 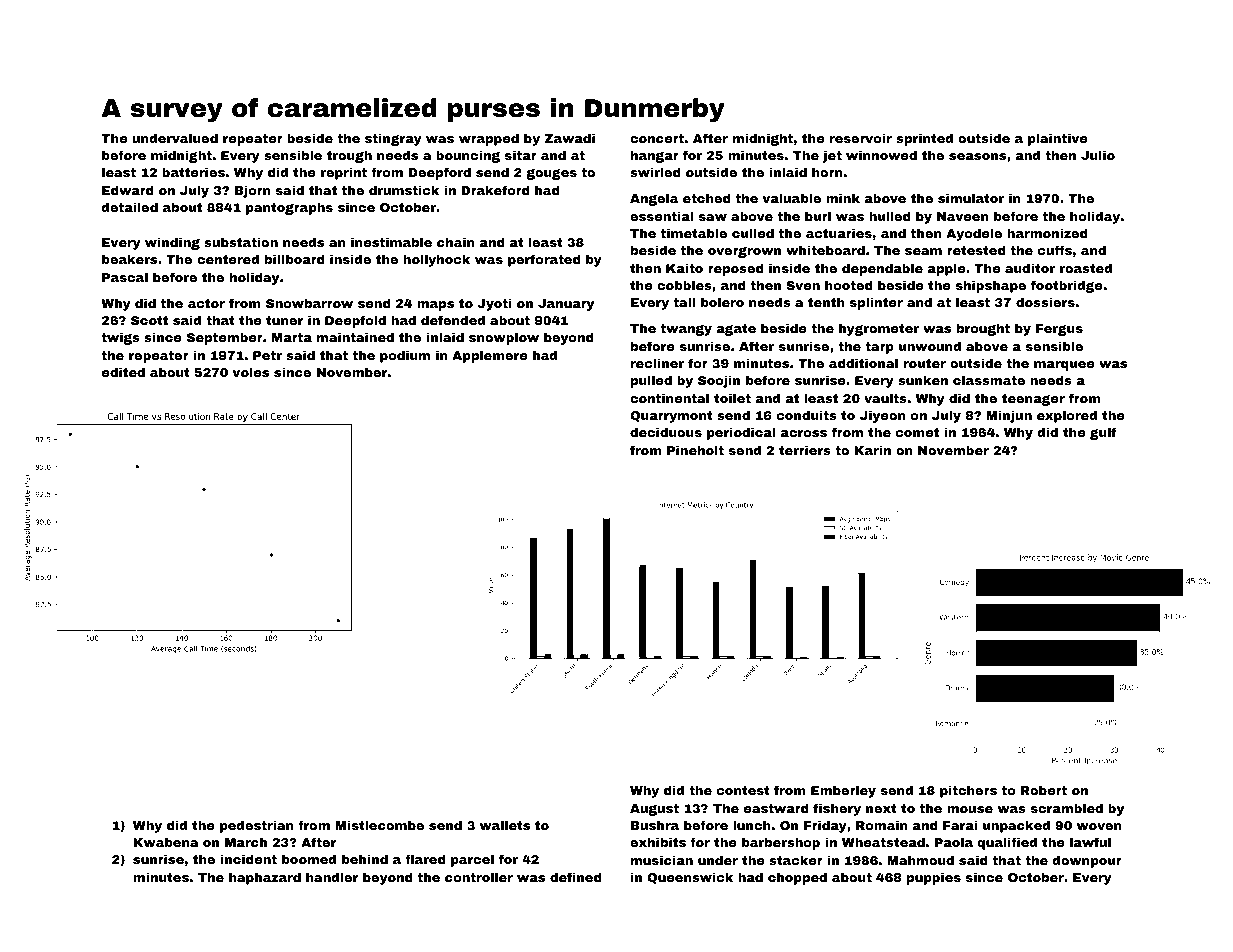 What do you see at coordinates (707, 198) in the screenshot?
I see `etched` at bounding box center [707, 198].
